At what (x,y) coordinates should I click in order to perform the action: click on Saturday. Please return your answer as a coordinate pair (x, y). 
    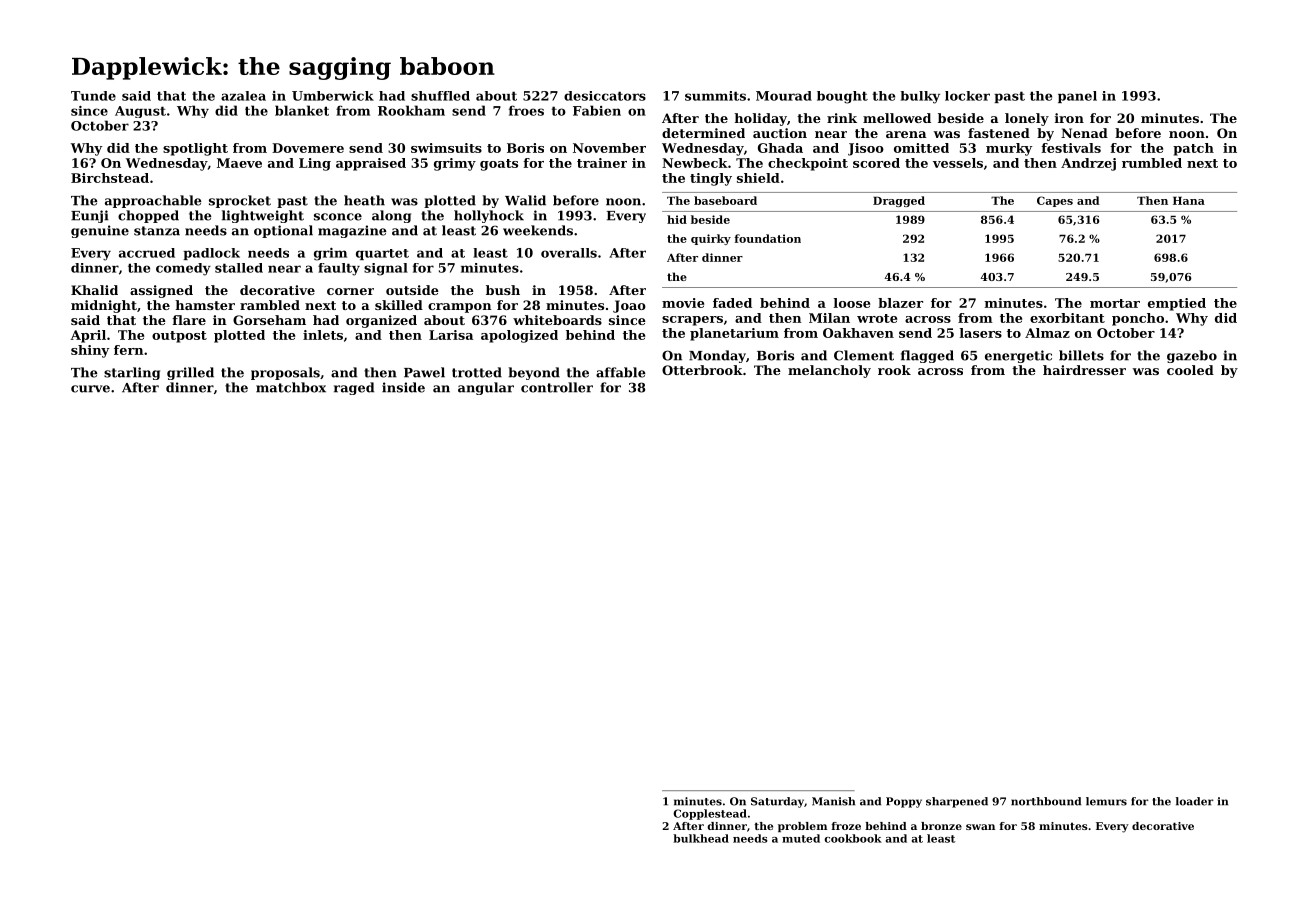
    Looking at the image, I should click on (777, 802).
